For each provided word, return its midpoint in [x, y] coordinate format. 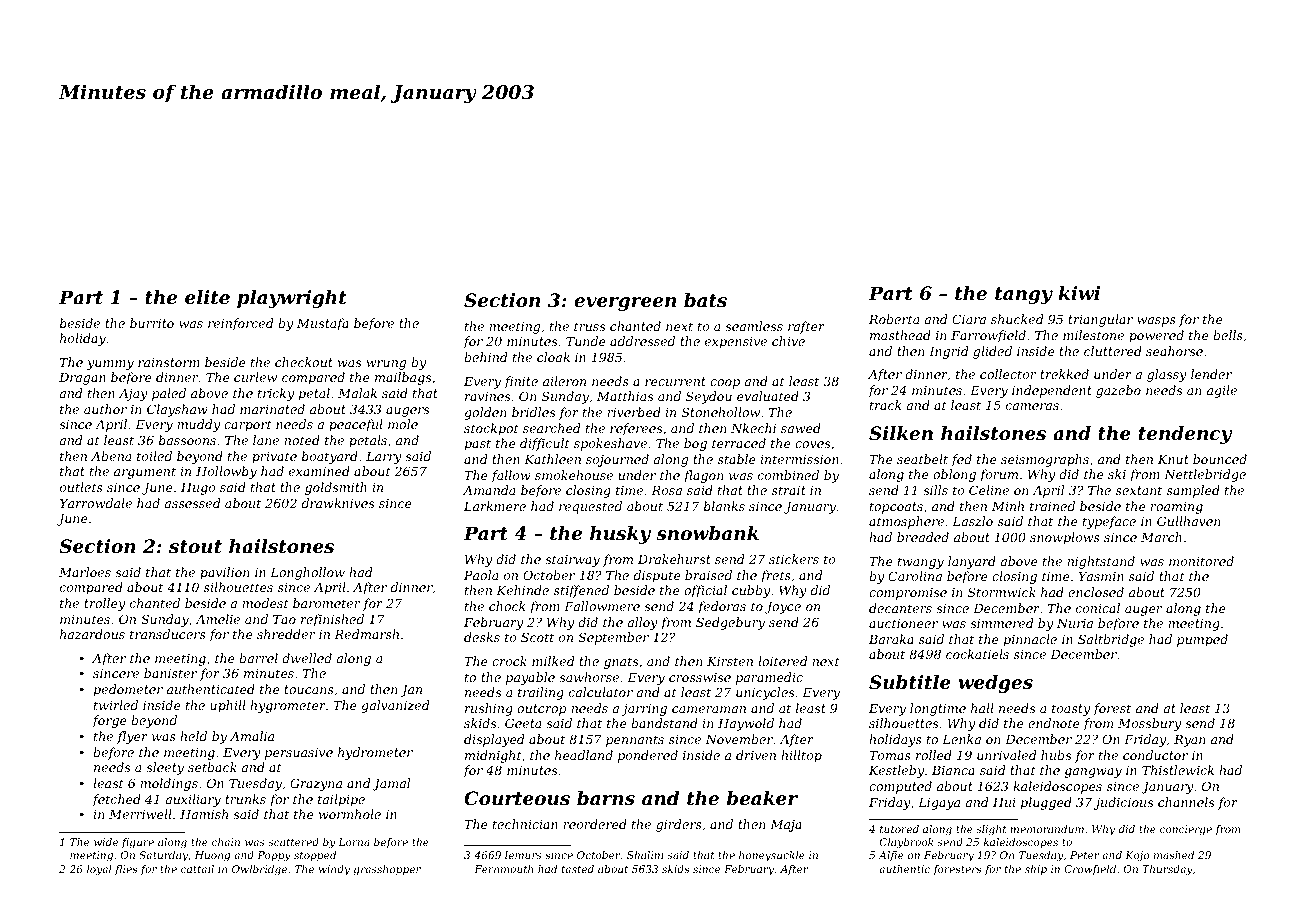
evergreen [625, 304]
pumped [1202, 640]
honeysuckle [772, 856]
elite [207, 297]
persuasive [299, 754]
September [613, 638]
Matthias [625, 396]
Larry [384, 458]
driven [756, 755]
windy [334, 870]
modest [265, 603]
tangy [1024, 295]
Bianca [953, 770]
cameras [1032, 406]
